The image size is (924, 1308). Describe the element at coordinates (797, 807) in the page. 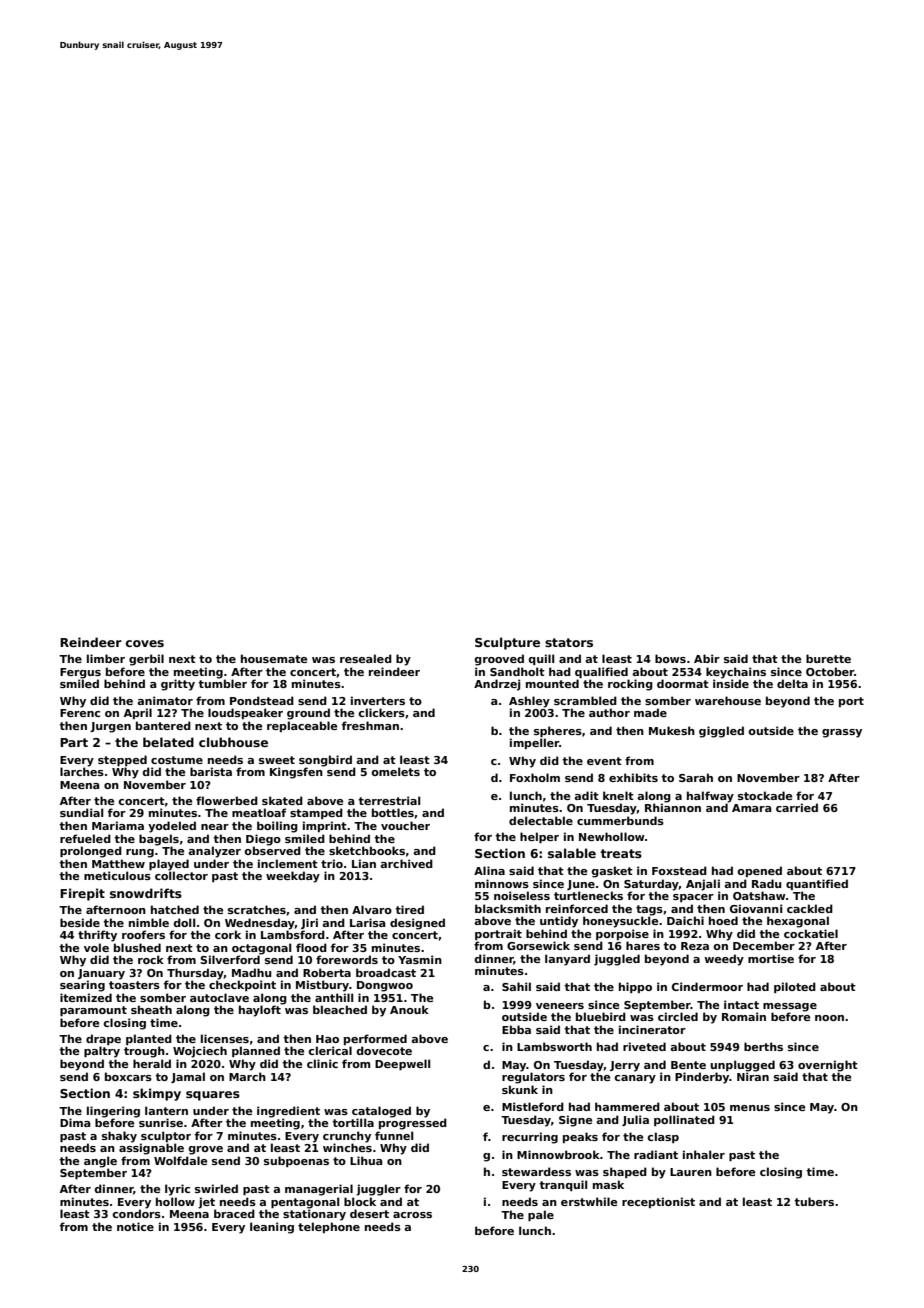

I see `carried` at that location.
